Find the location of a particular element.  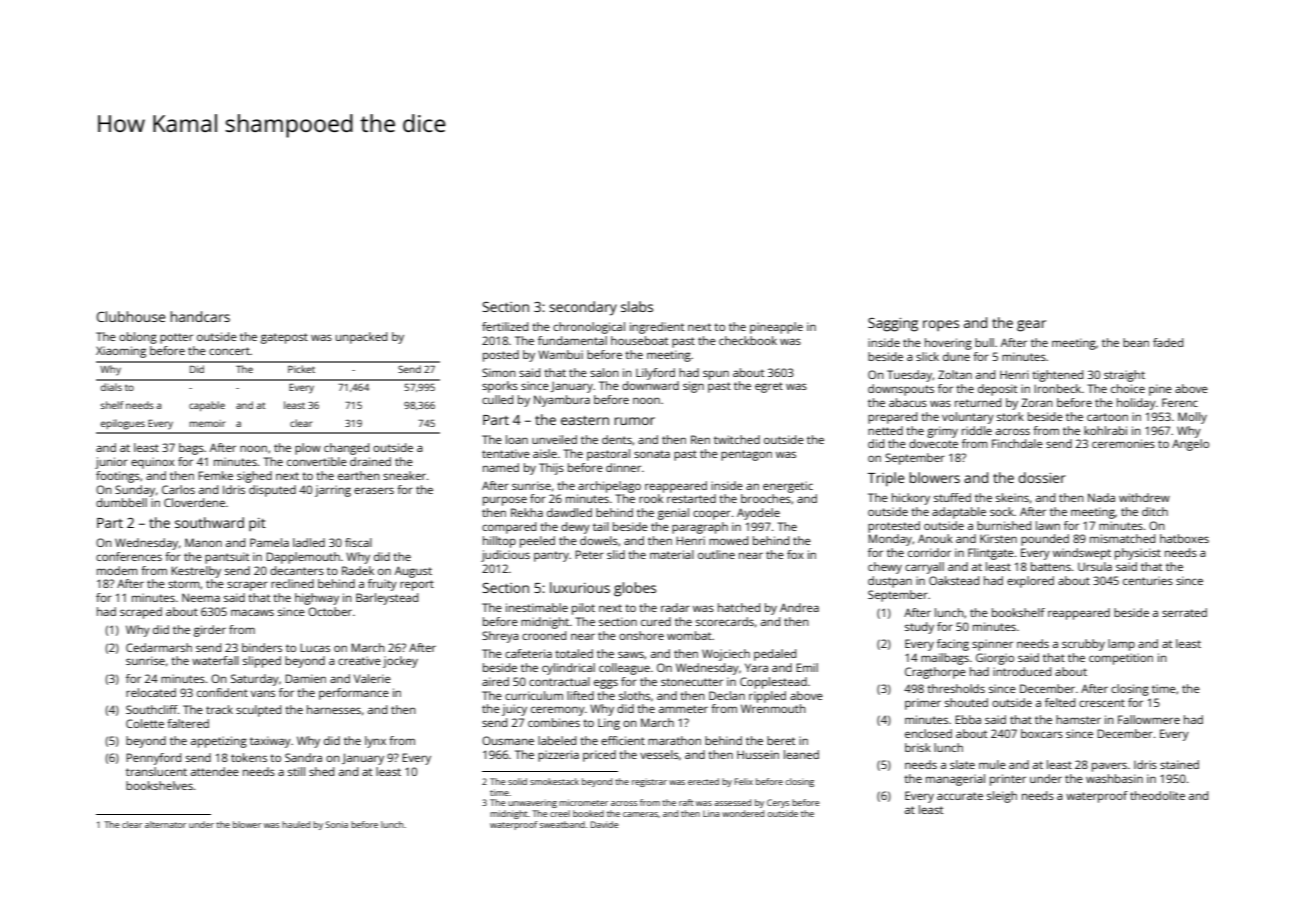

Ayodele is located at coordinates (758, 514).
